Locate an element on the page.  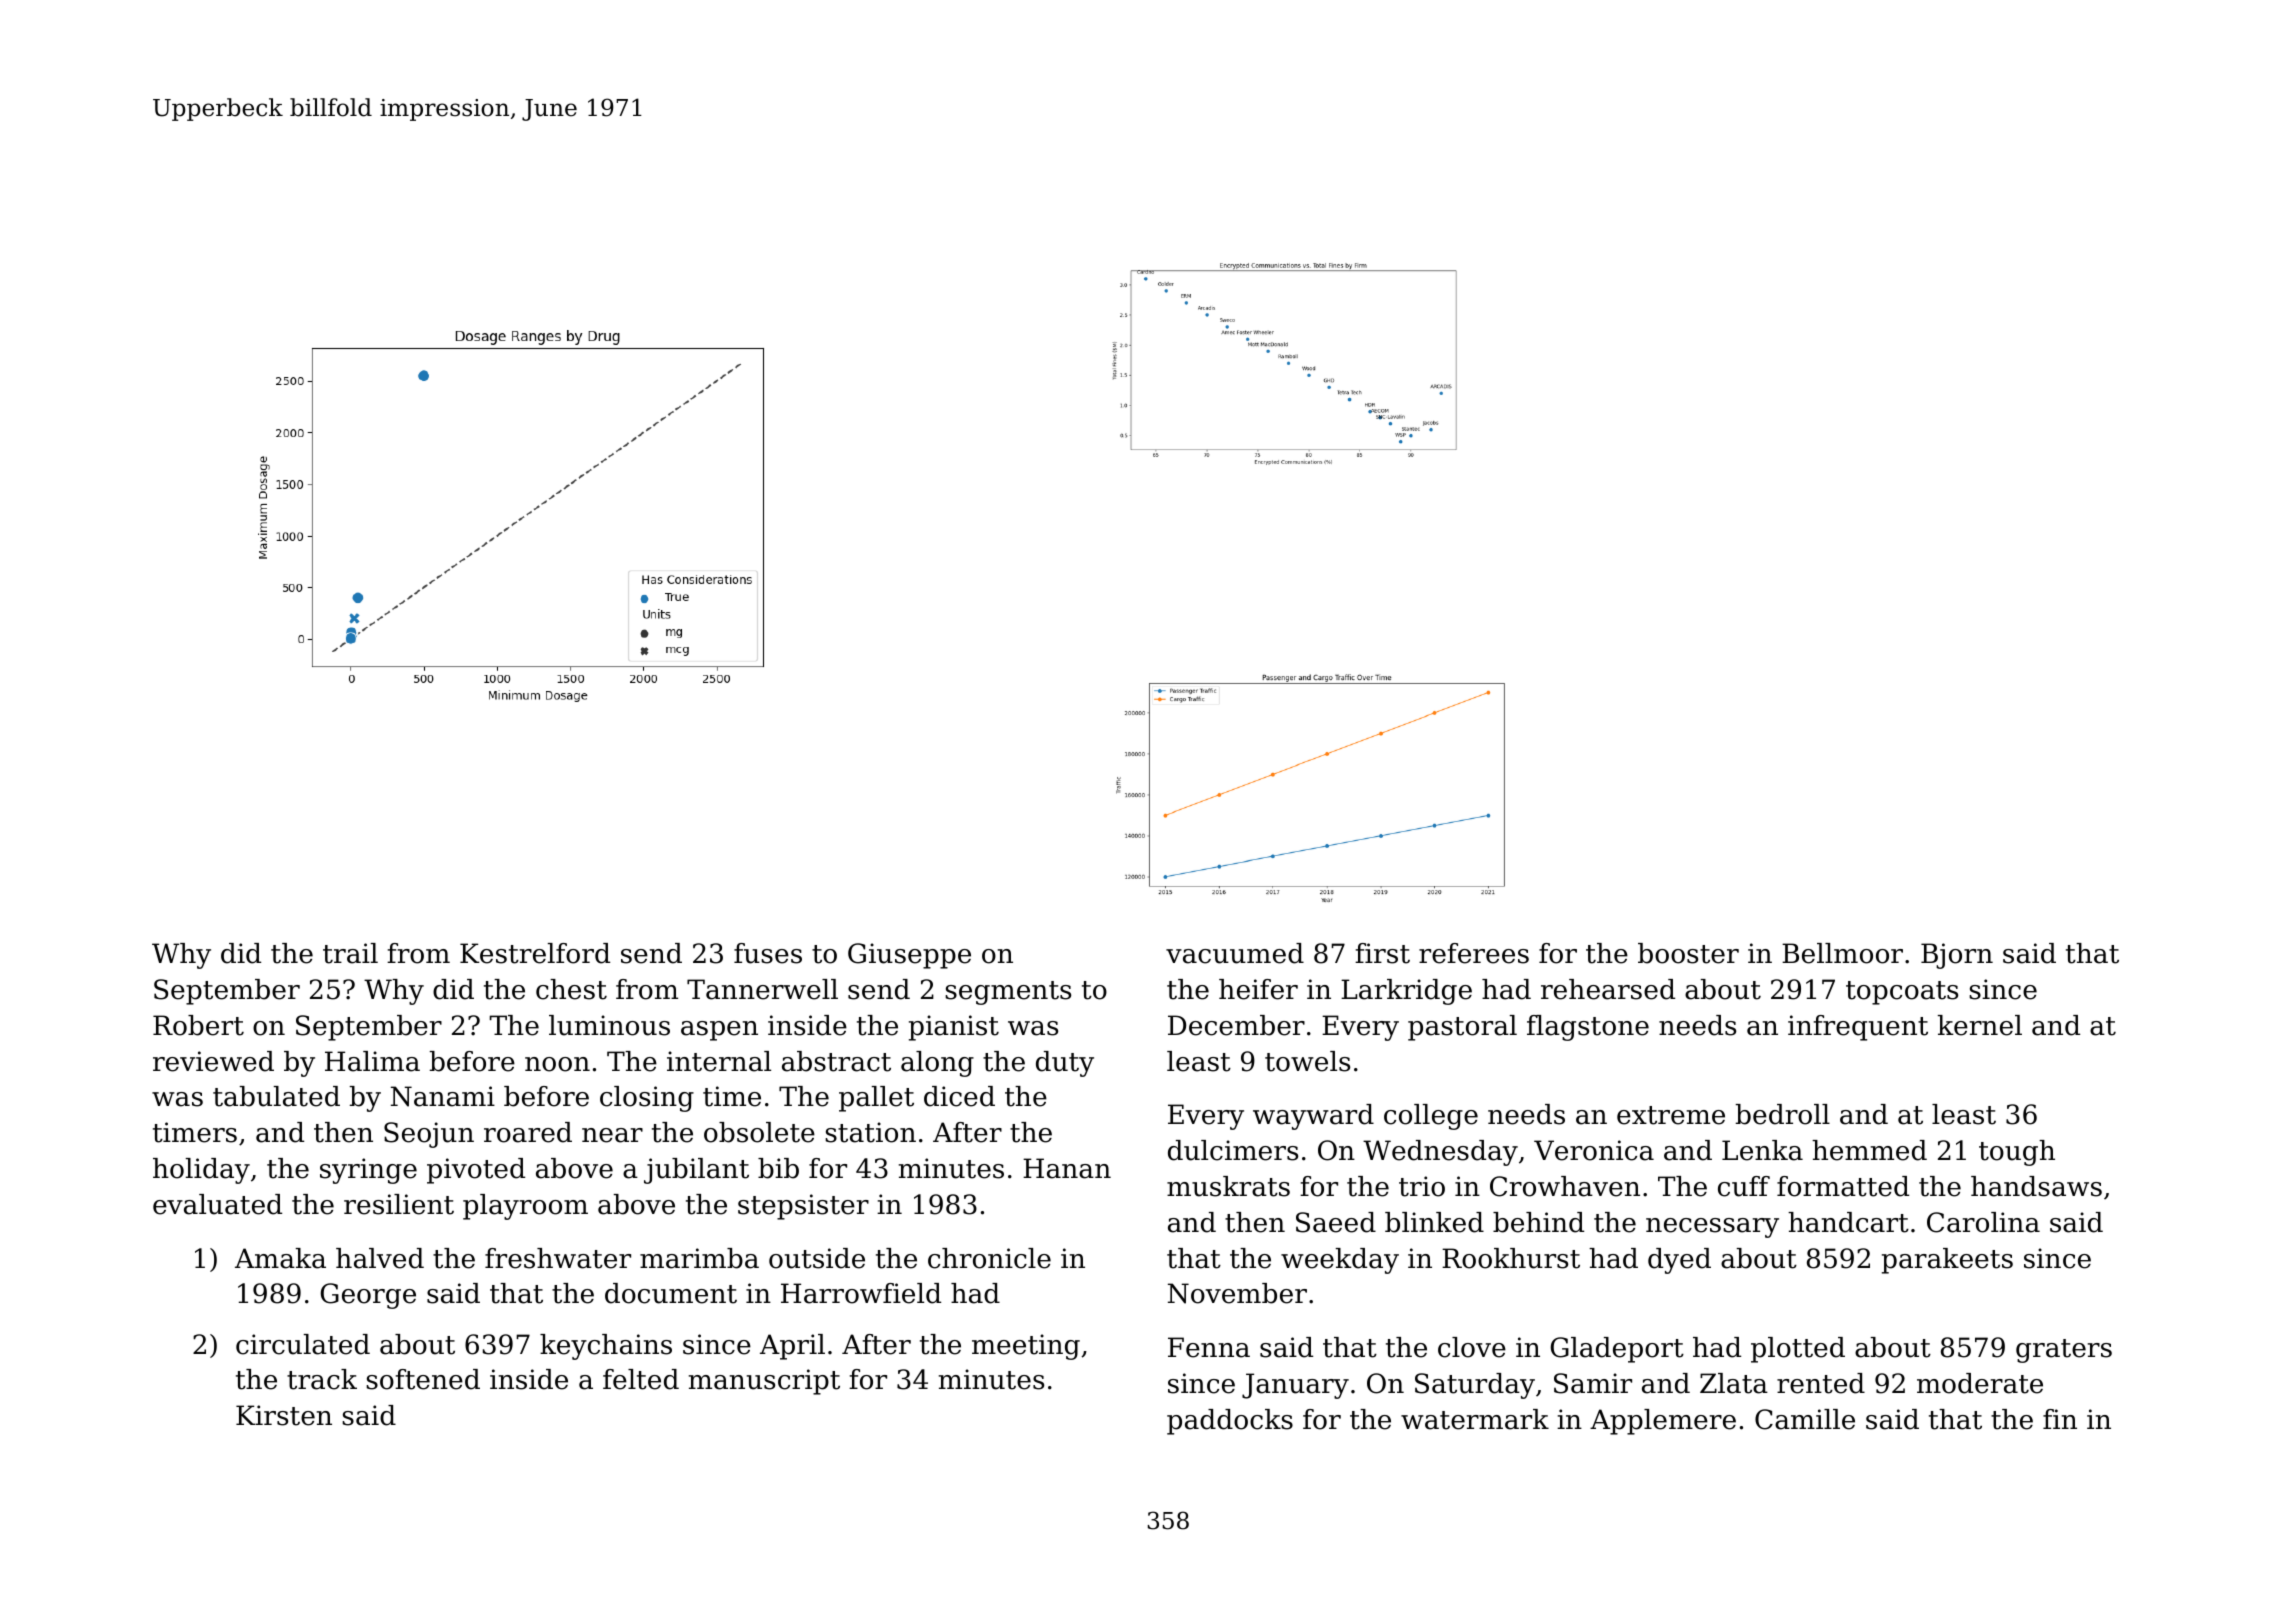
vacuumed is located at coordinates (1235, 953).
